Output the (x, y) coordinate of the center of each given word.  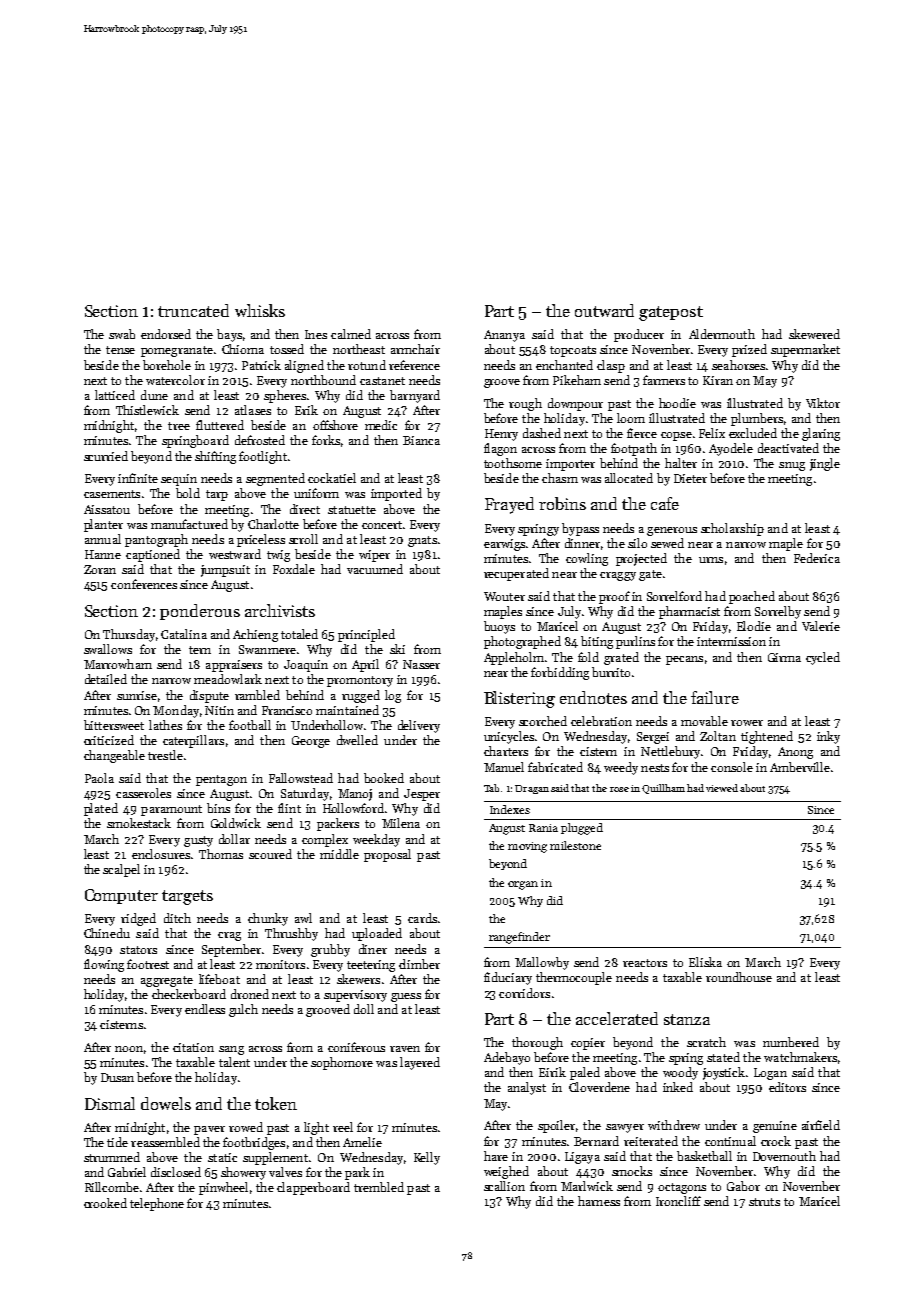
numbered (791, 1042)
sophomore (342, 1063)
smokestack (139, 823)
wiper (374, 556)
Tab (491, 788)
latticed (115, 395)
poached (752, 597)
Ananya (504, 336)
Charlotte (273, 524)
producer (639, 335)
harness (599, 1201)
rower (747, 723)
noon (129, 1049)
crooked (105, 1203)
